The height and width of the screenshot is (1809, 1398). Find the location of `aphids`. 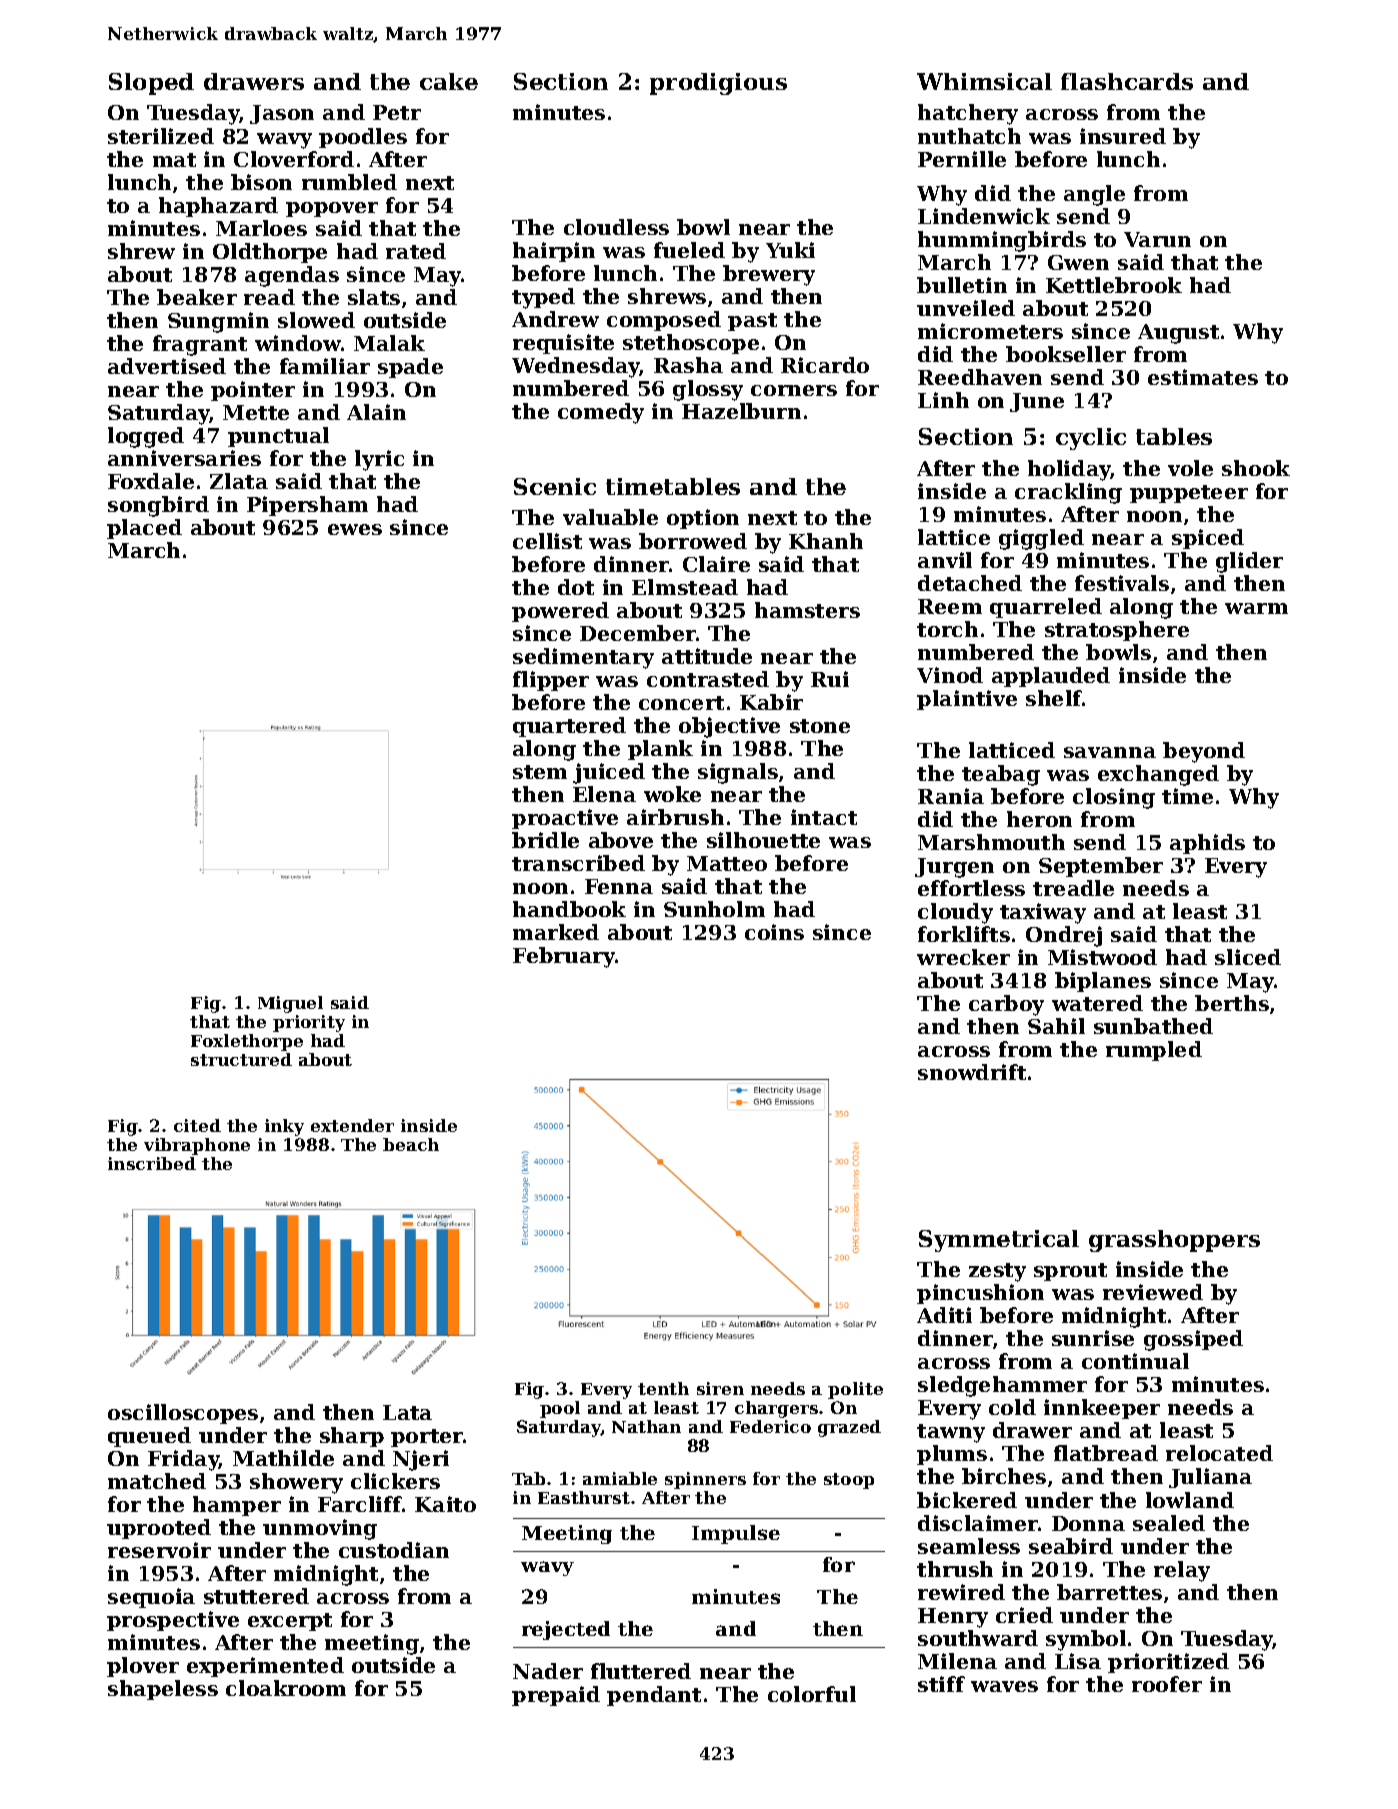

aphids is located at coordinates (1207, 844).
